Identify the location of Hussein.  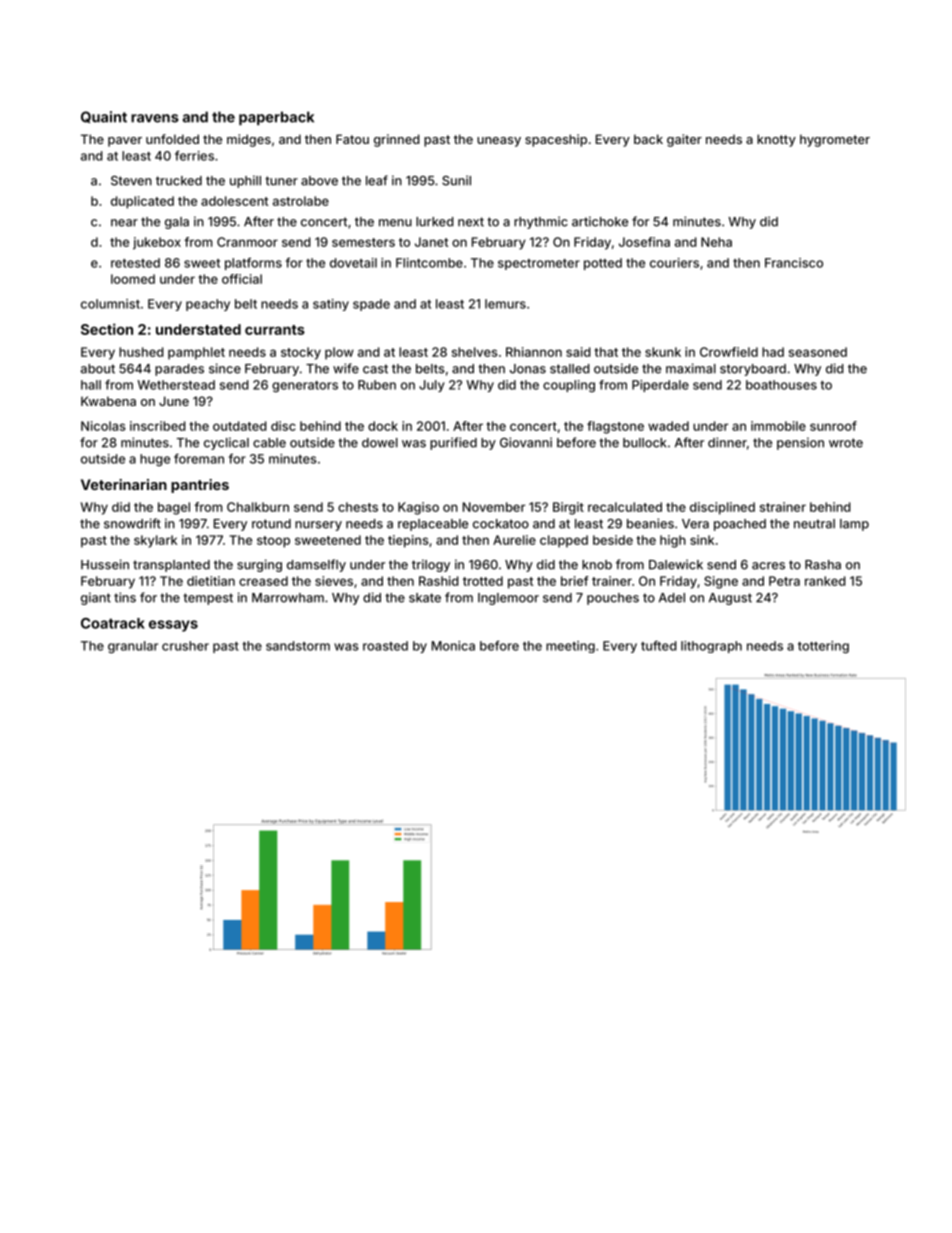
(105, 564).
